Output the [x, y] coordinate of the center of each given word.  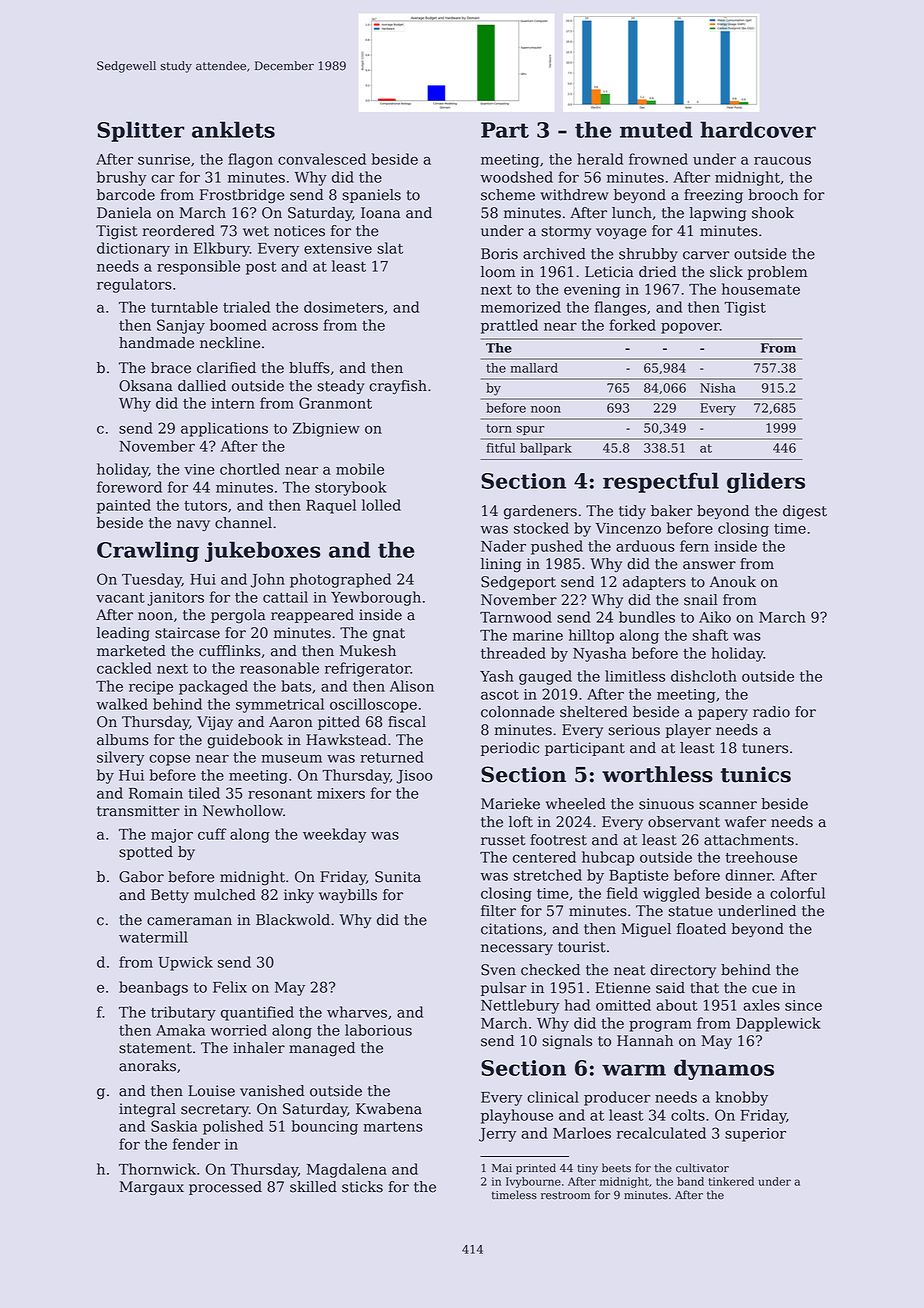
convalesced [322, 159]
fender [196, 1144]
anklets [233, 129]
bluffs [309, 368]
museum [291, 758]
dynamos [724, 1069]
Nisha [718, 388]
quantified [257, 1013]
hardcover [758, 129]
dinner [749, 875]
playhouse [517, 1116]
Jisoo [414, 777]
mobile [360, 469]
